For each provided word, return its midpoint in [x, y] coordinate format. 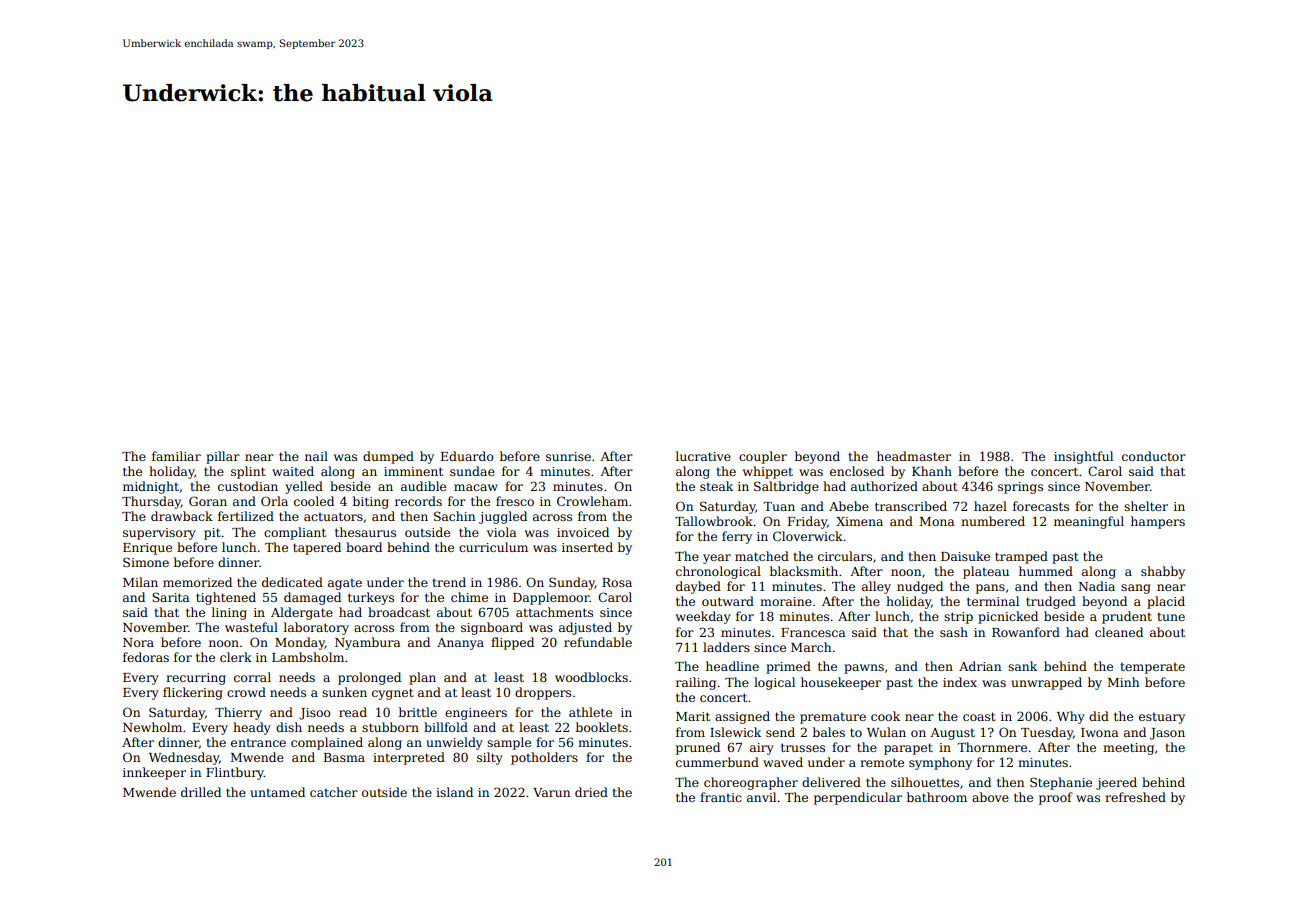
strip [958, 618]
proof [1056, 798]
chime [469, 597]
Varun [551, 792]
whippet [768, 472]
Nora [138, 642]
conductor [1154, 456]
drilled [201, 792]
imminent [413, 471]
